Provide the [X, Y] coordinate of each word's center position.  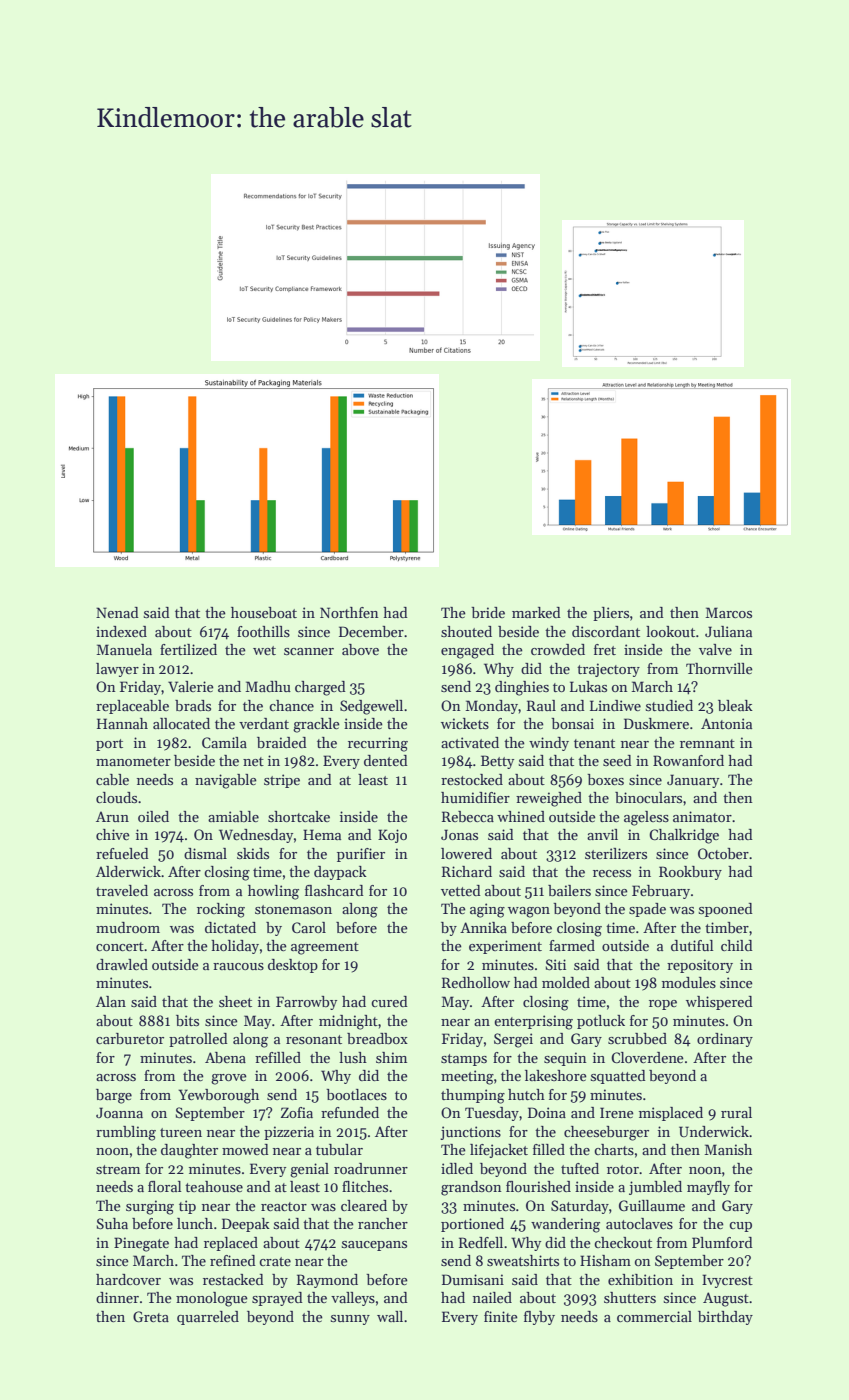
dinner [117, 1297]
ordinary [725, 1040]
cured [389, 1001]
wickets [465, 723]
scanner [309, 651]
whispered [719, 1003]
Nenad [117, 612]
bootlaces [356, 1094]
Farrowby [306, 1003]
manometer [133, 761]
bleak [735, 705]
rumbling [126, 1133]
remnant [707, 743]
